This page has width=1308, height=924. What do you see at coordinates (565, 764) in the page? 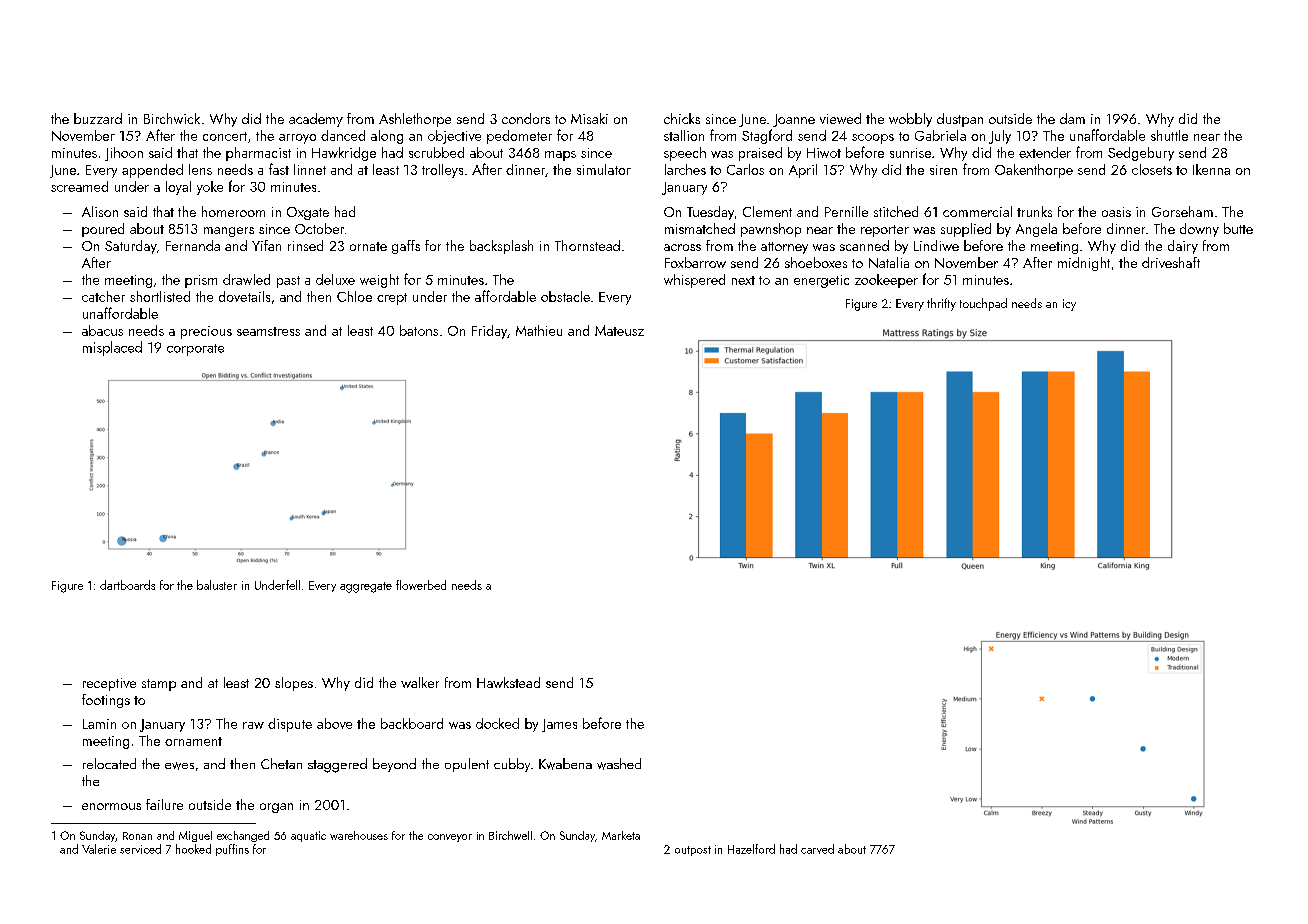
I see `Kwabena` at bounding box center [565, 764].
